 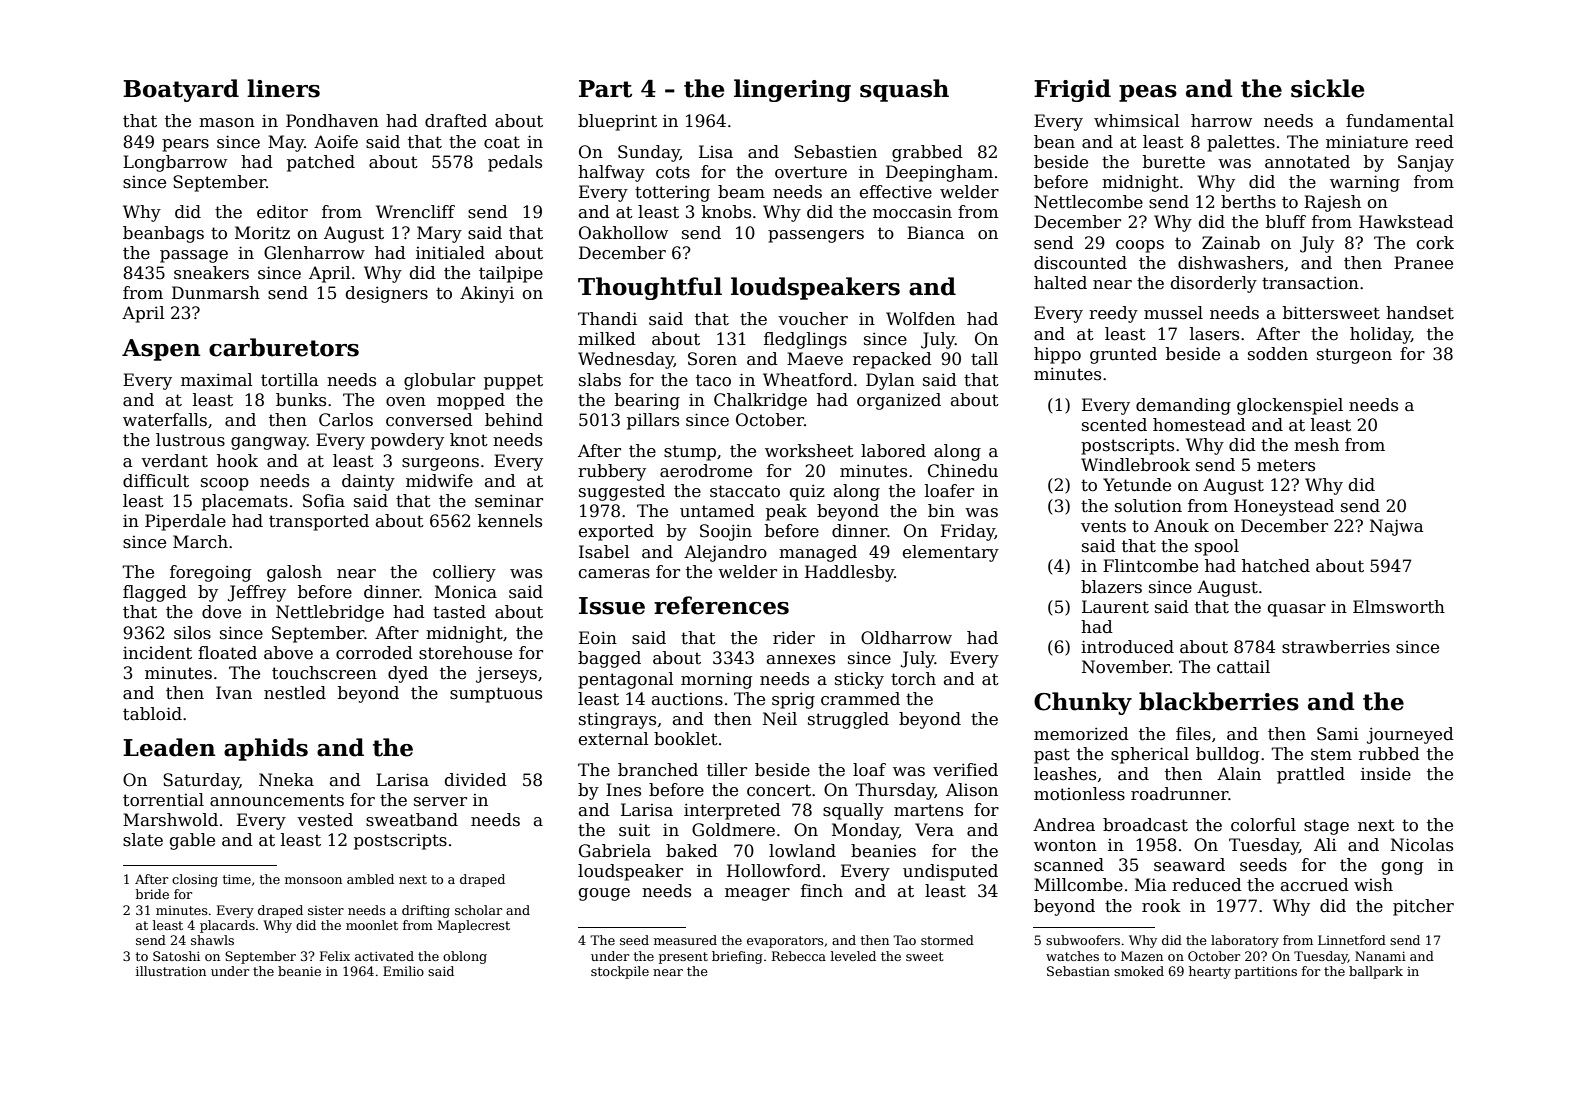 I want to click on lustrous, so click(x=190, y=440).
